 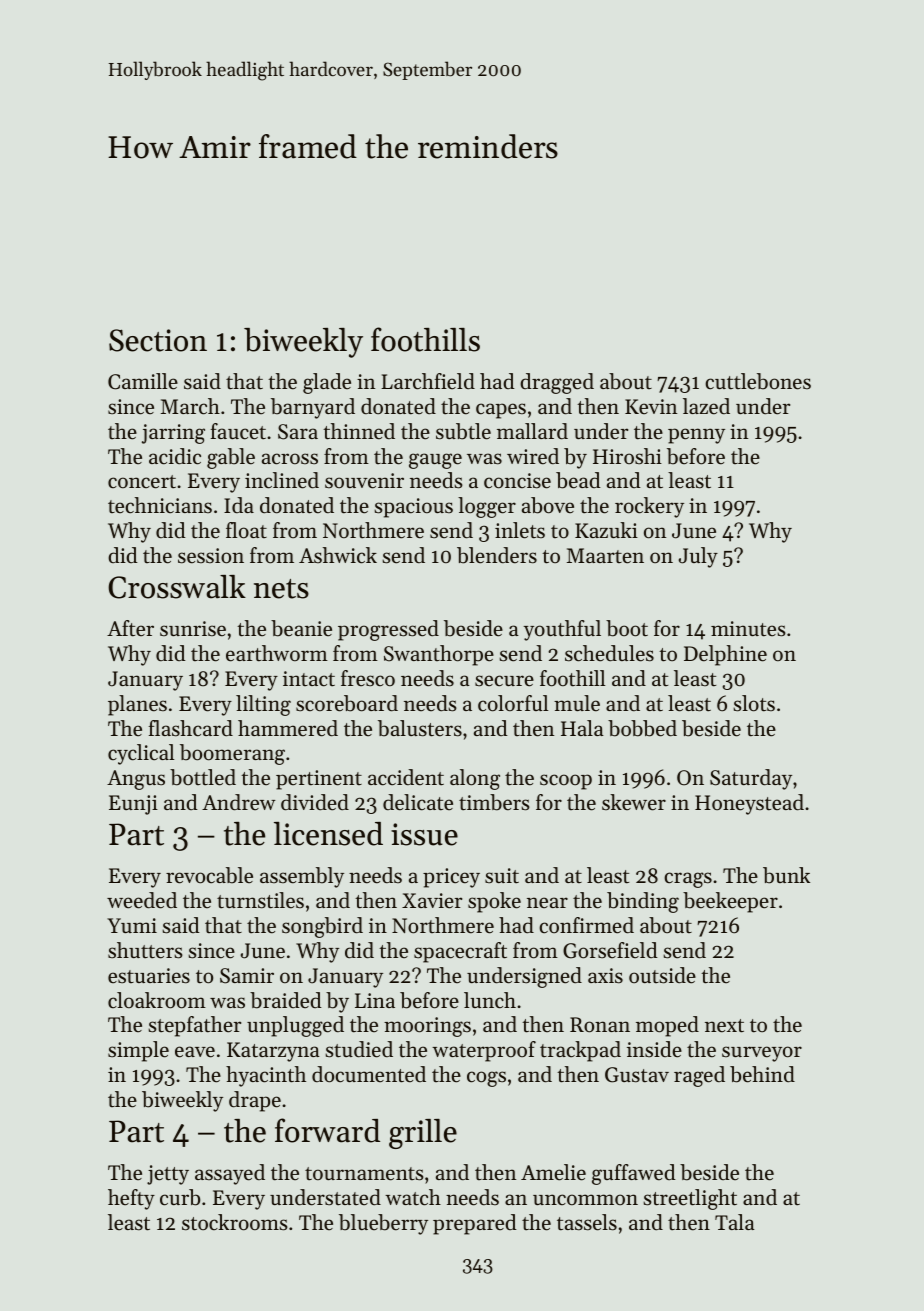 What do you see at coordinates (577, 703) in the page?
I see `mule` at bounding box center [577, 703].
